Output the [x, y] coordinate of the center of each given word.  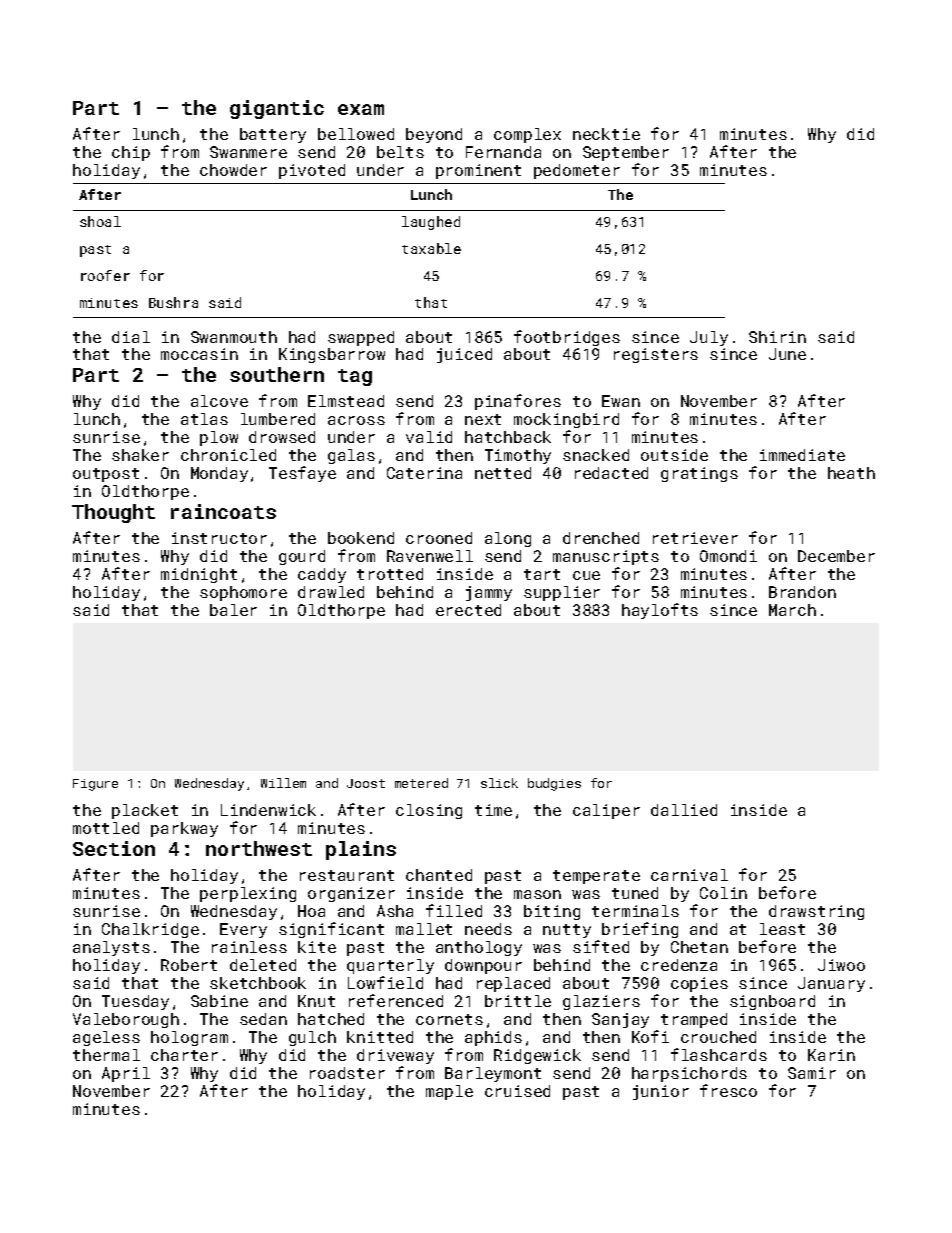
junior [661, 1092]
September [626, 153]
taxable [431, 248]
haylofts [660, 611]
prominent [478, 171]
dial [131, 337]
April [126, 1074]
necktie [606, 134]
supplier [562, 593]
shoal [100, 221]
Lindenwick [268, 810]
